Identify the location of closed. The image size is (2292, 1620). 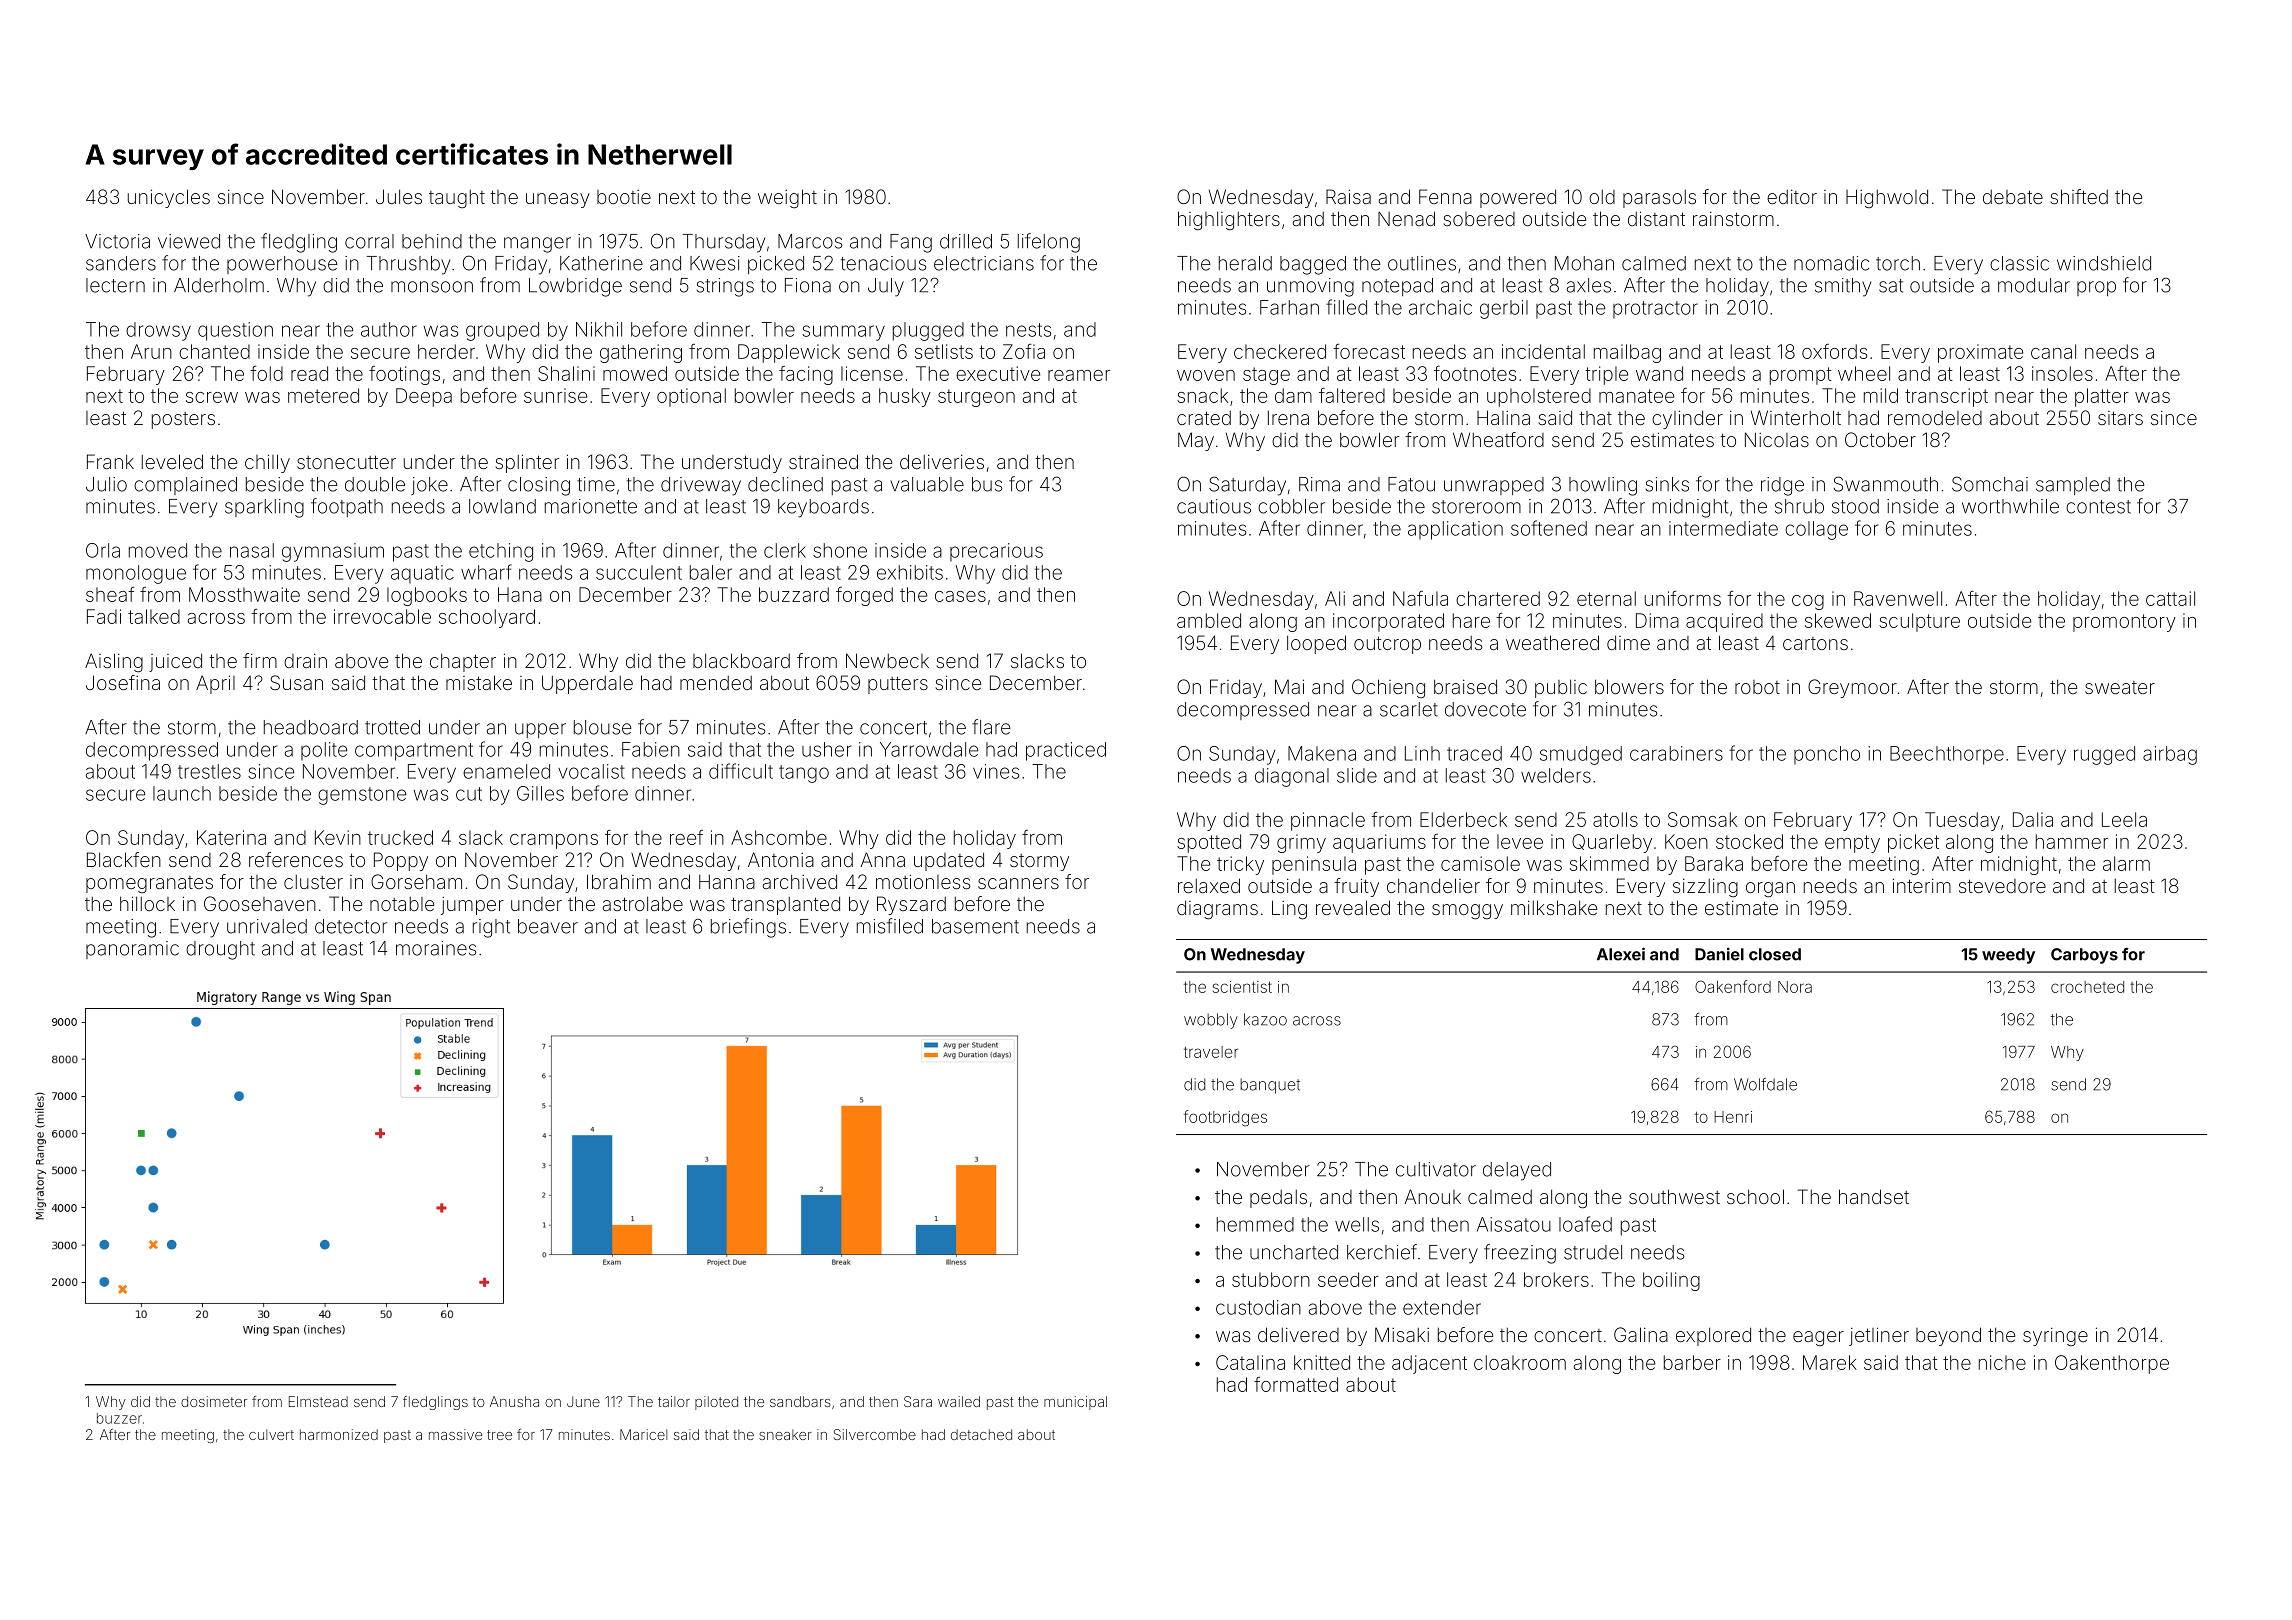
(1775, 954).
